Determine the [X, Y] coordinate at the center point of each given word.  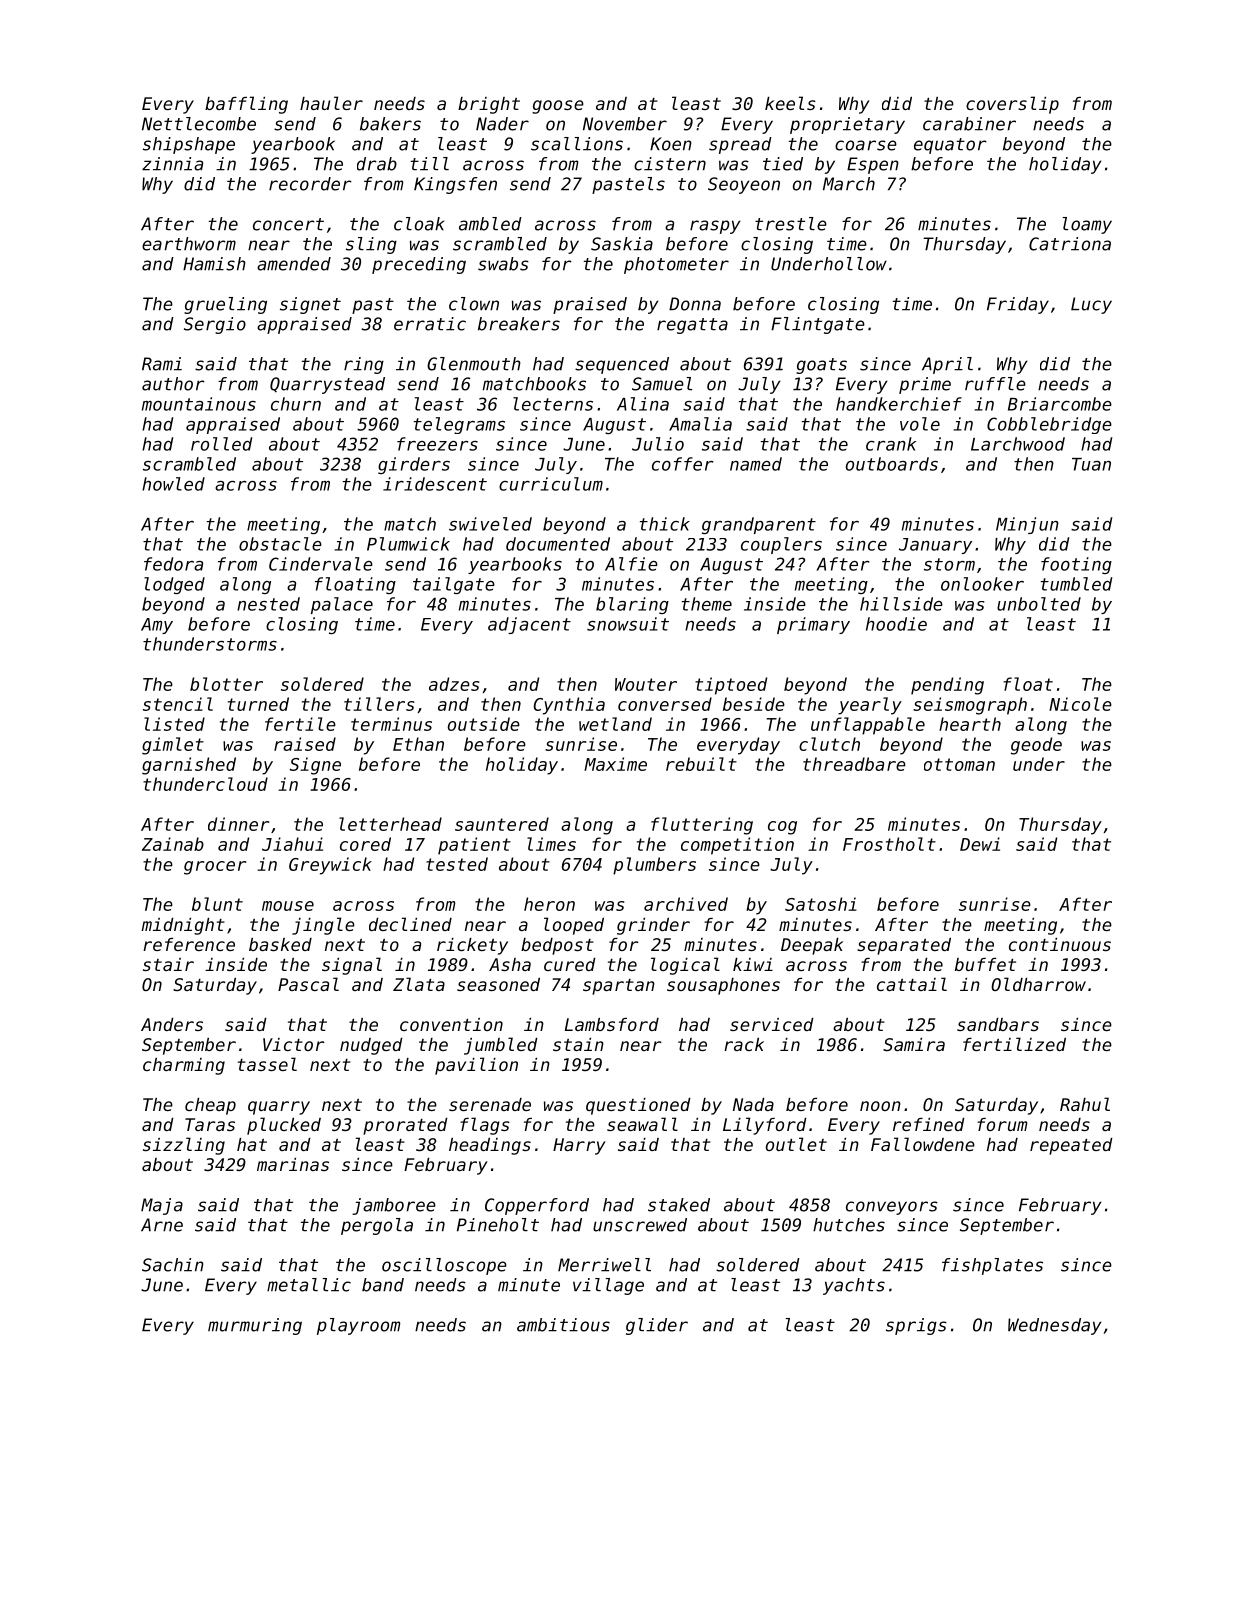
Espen [873, 165]
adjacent [529, 625]
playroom [358, 1326]
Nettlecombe [199, 124]
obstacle [280, 544]
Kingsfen [455, 185]
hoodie [896, 624]
